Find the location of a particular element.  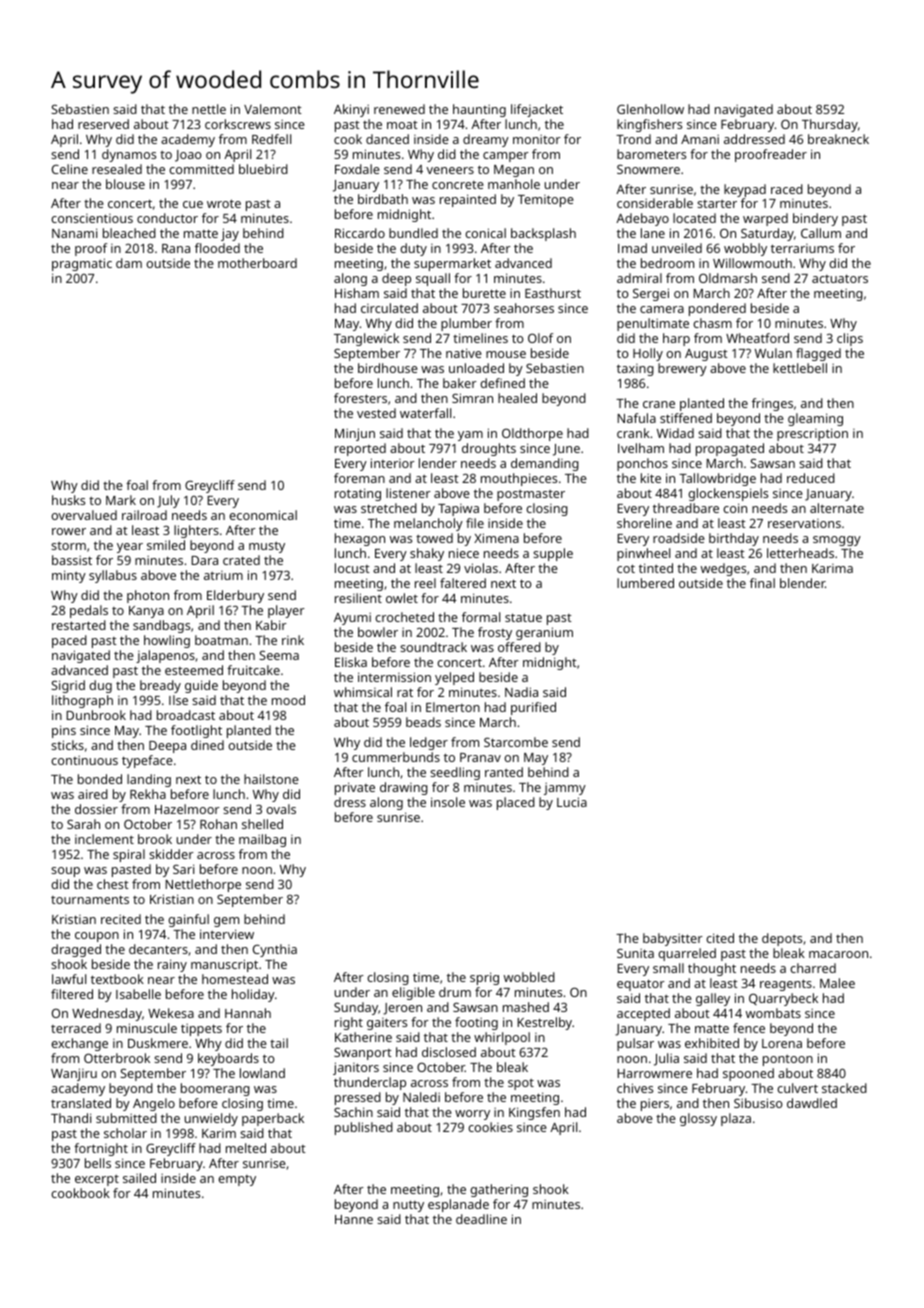

moat is located at coordinates (402, 125).
